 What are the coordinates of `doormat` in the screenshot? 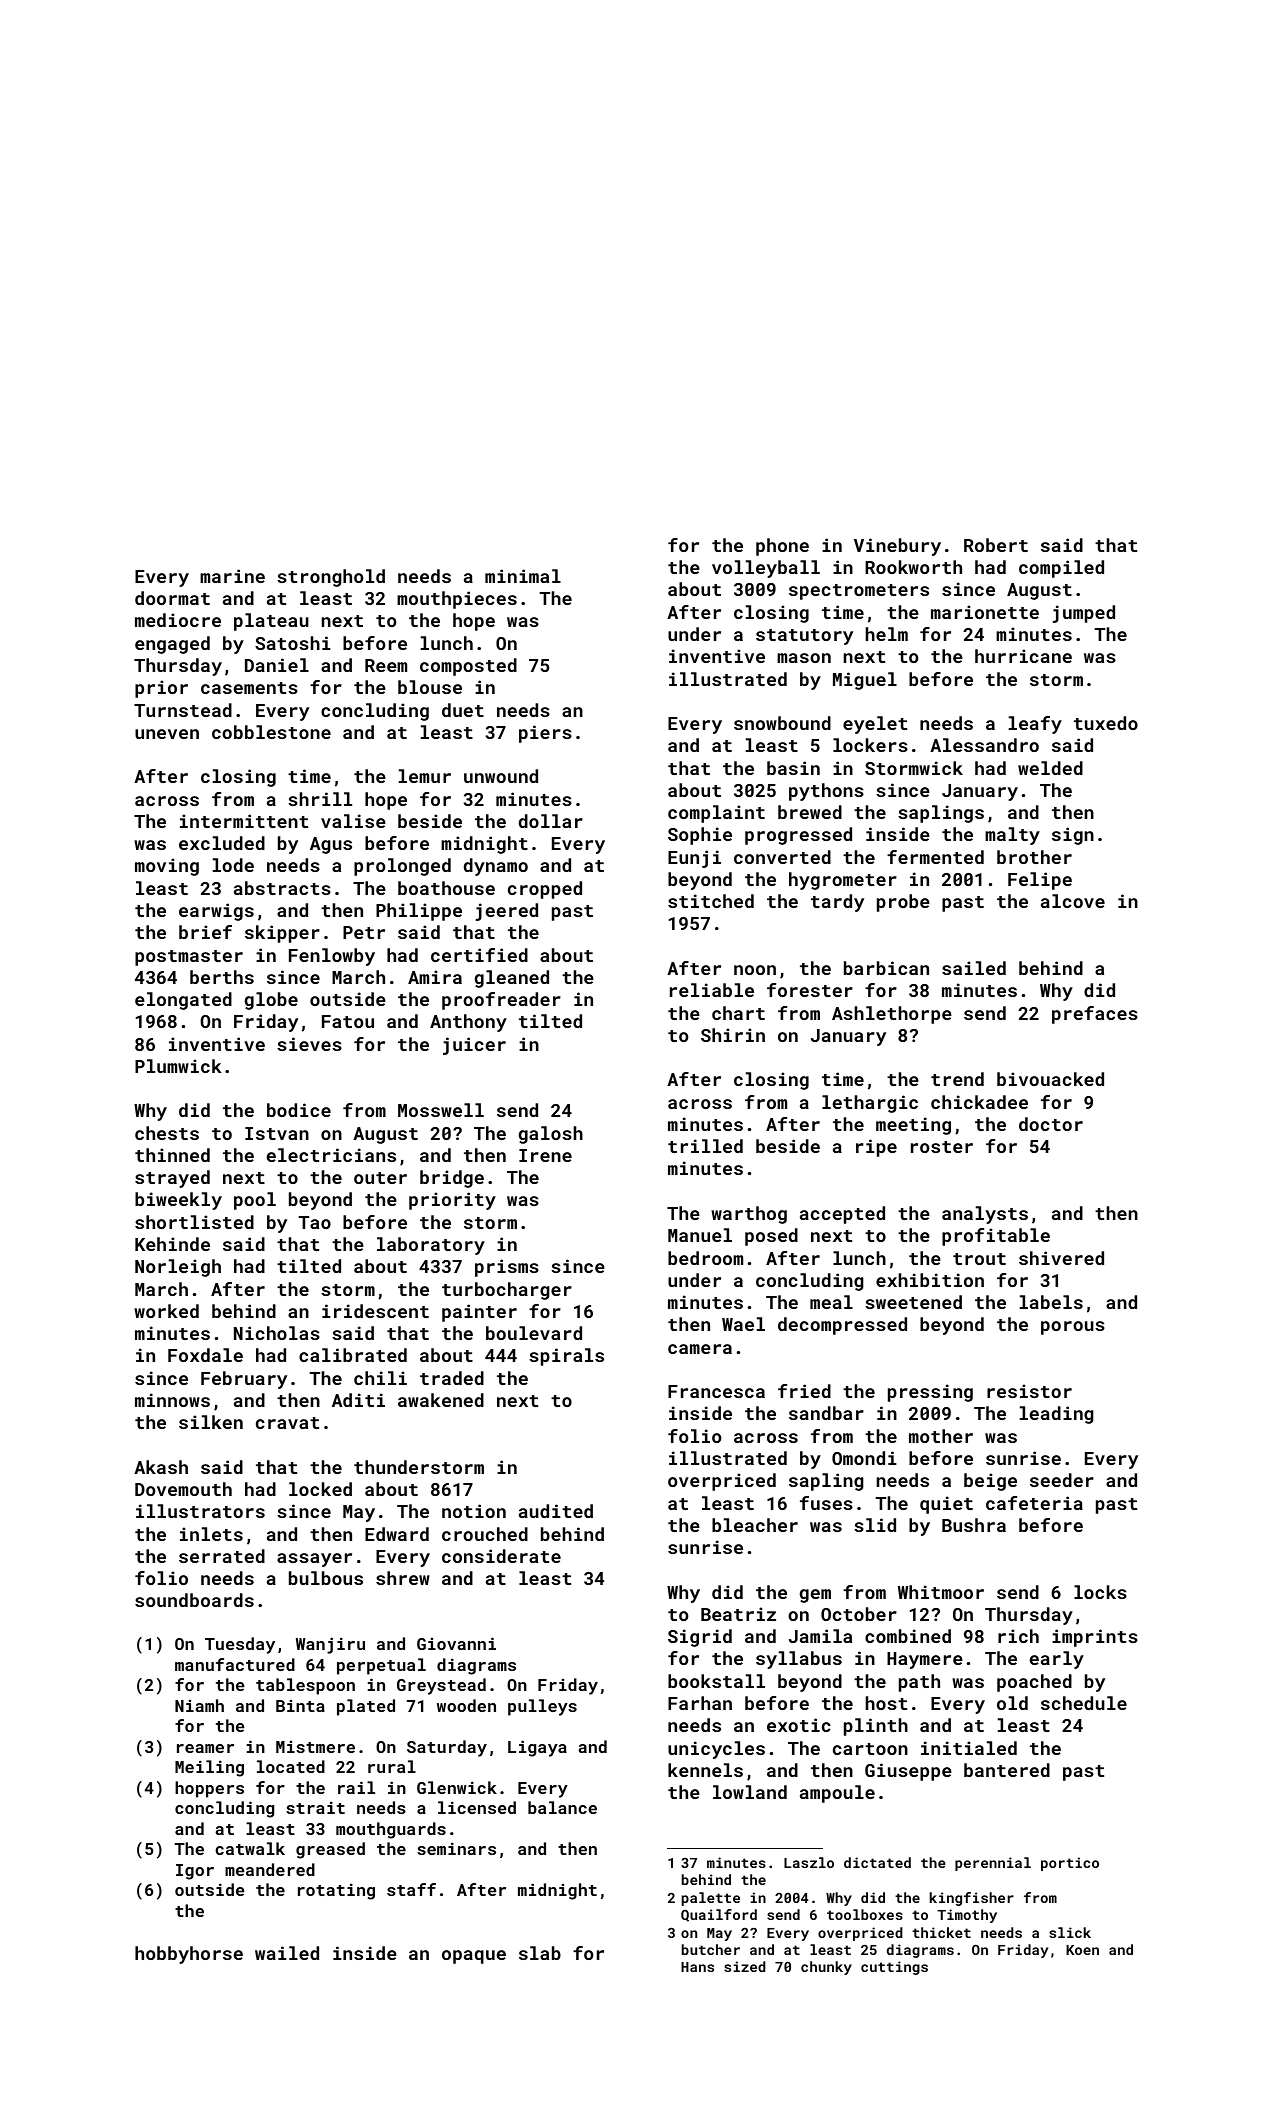 It's located at (172, 598).
